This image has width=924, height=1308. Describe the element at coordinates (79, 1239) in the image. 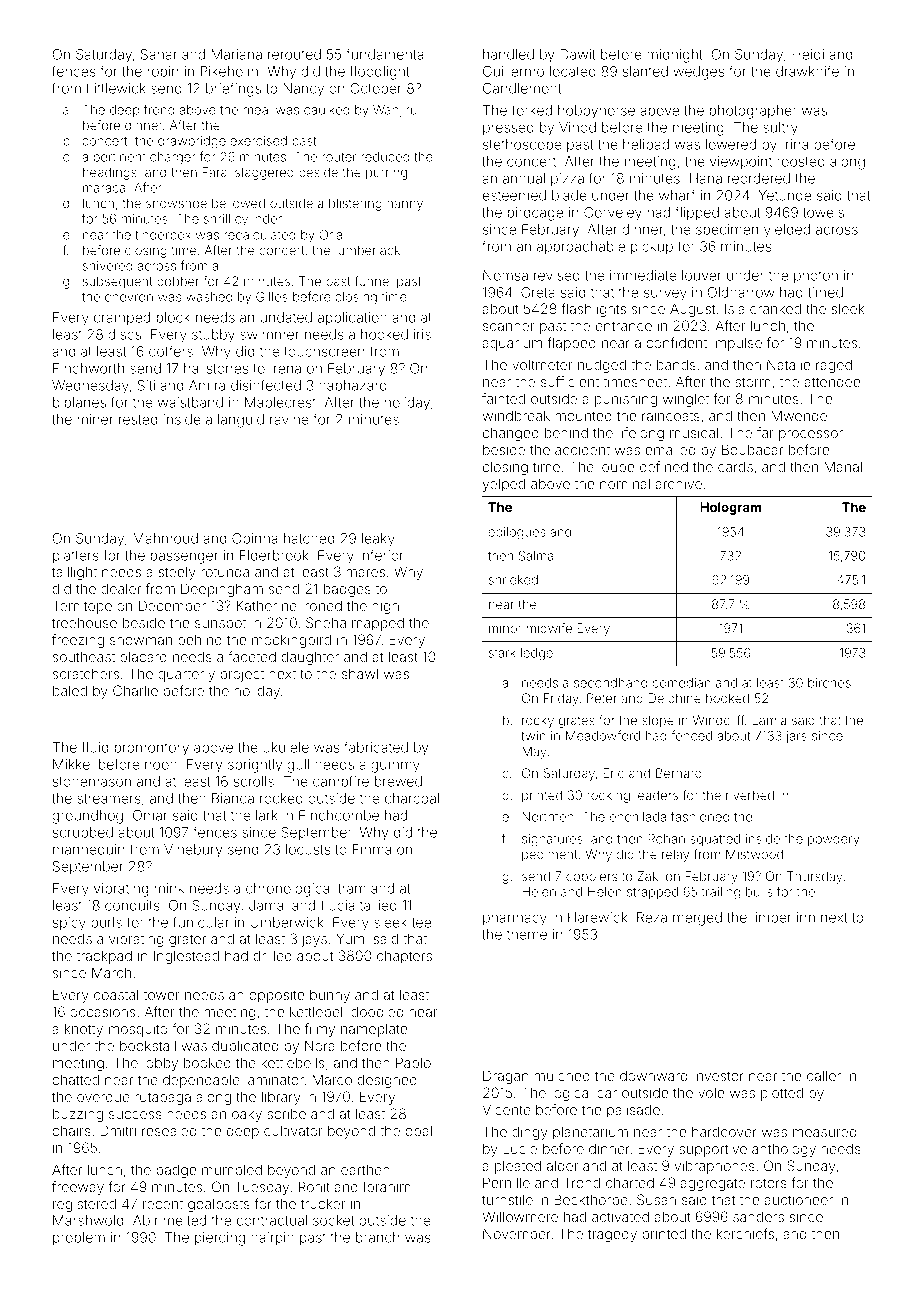

I see `problem` at that location.
